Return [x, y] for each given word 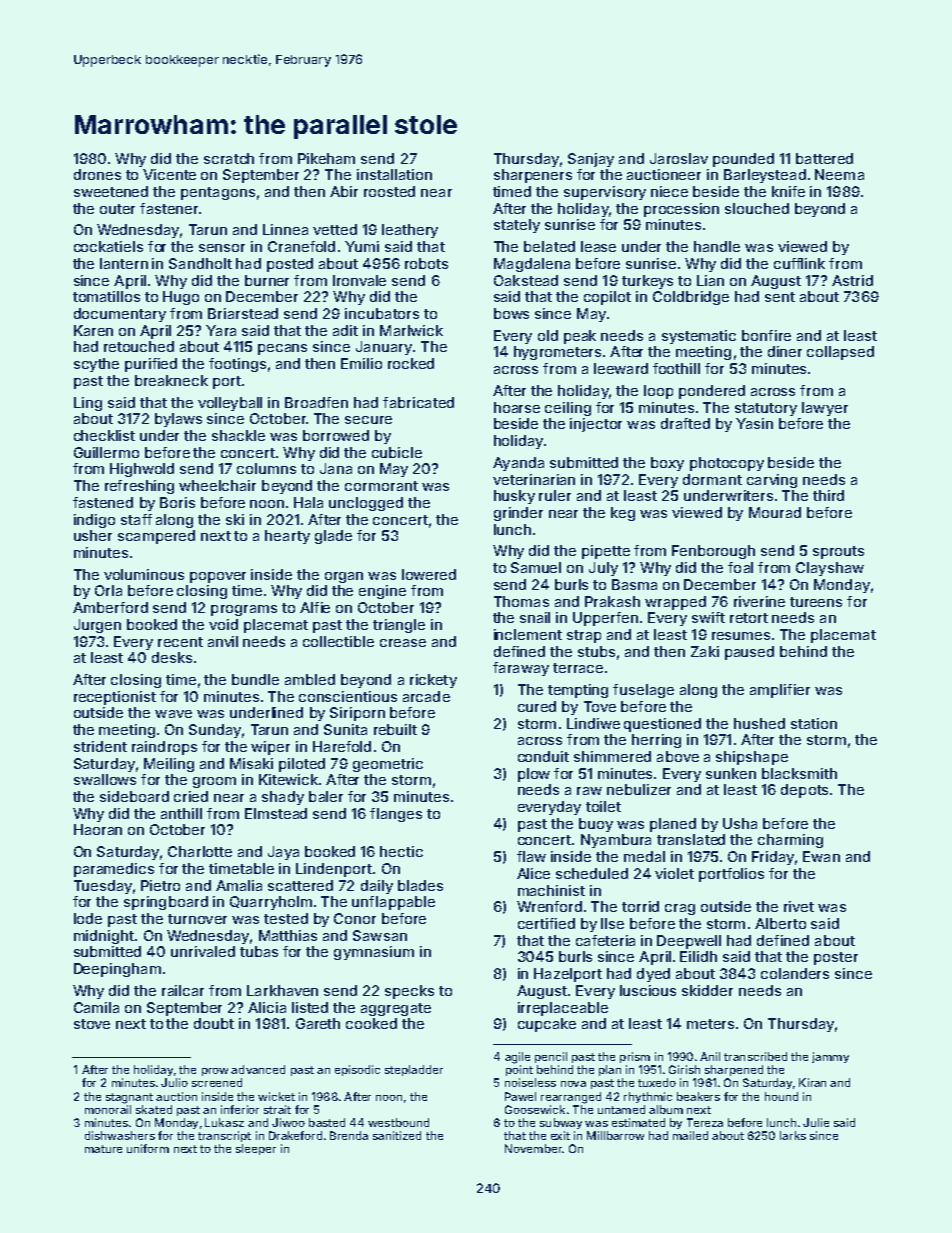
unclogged [366, 504]
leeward [621, 368]
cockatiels [108, 246]
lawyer [825, 409]
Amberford [110, 607]
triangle [399, 626]
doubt [214, 1023]
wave [173, 714]
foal [740, 567]
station [814, 723]
